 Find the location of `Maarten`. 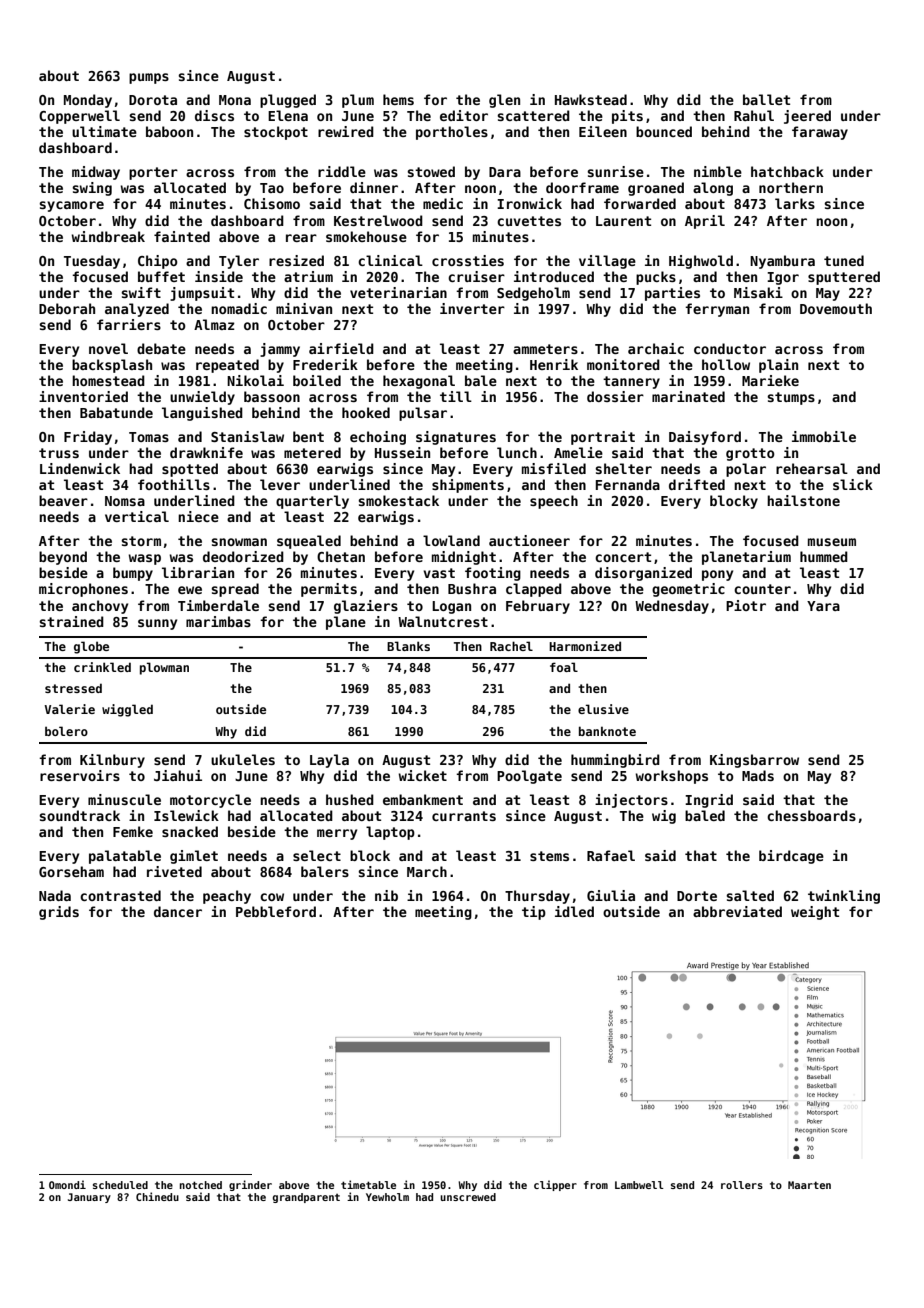

Maarten is located at coordinates (809, 1185).
